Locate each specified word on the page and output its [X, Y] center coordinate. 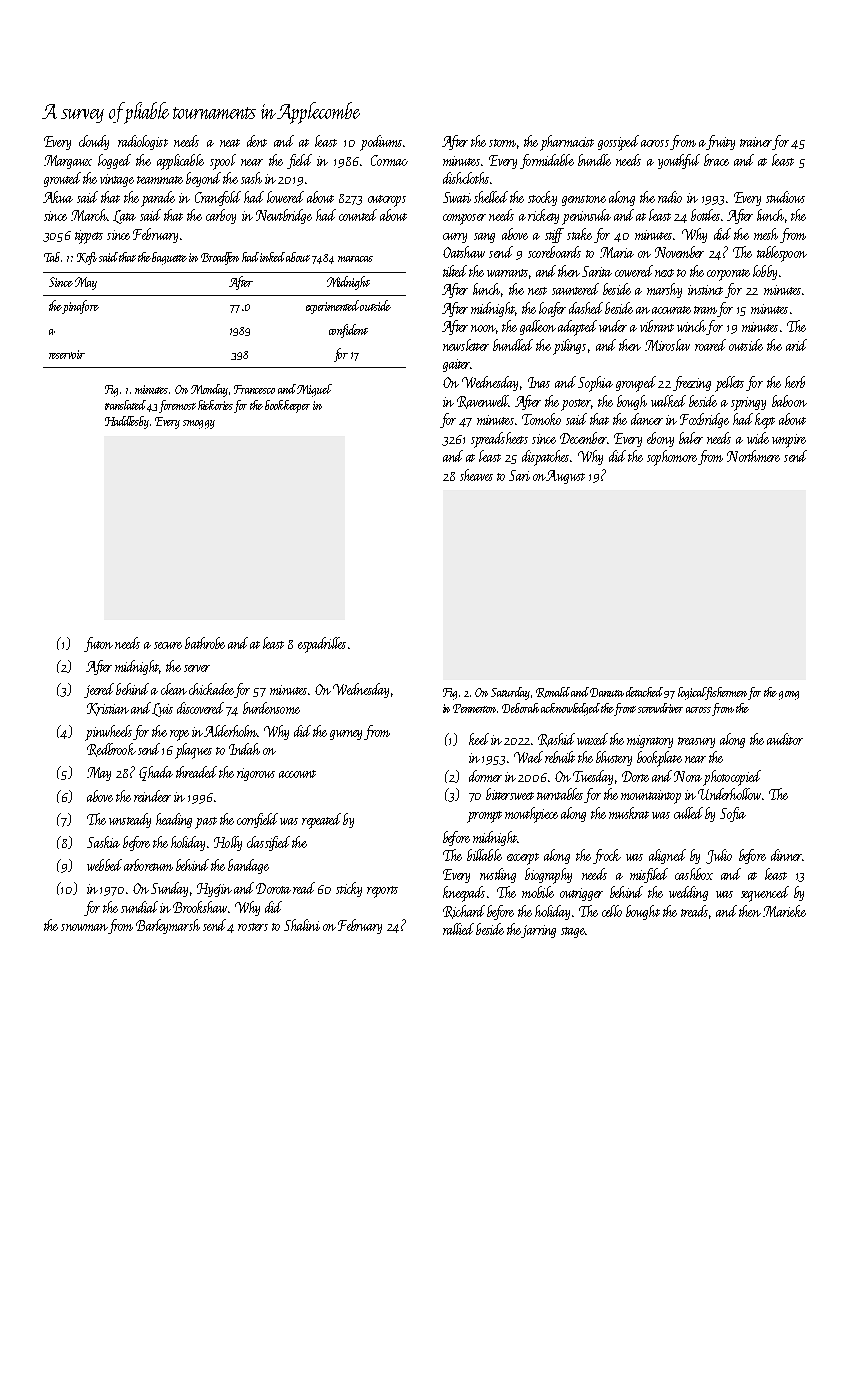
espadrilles [322, 645]
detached [644, 692]
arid [796, 345]
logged [114, 161]
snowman [84, 927]
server [197, 668]
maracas [355, 259]
